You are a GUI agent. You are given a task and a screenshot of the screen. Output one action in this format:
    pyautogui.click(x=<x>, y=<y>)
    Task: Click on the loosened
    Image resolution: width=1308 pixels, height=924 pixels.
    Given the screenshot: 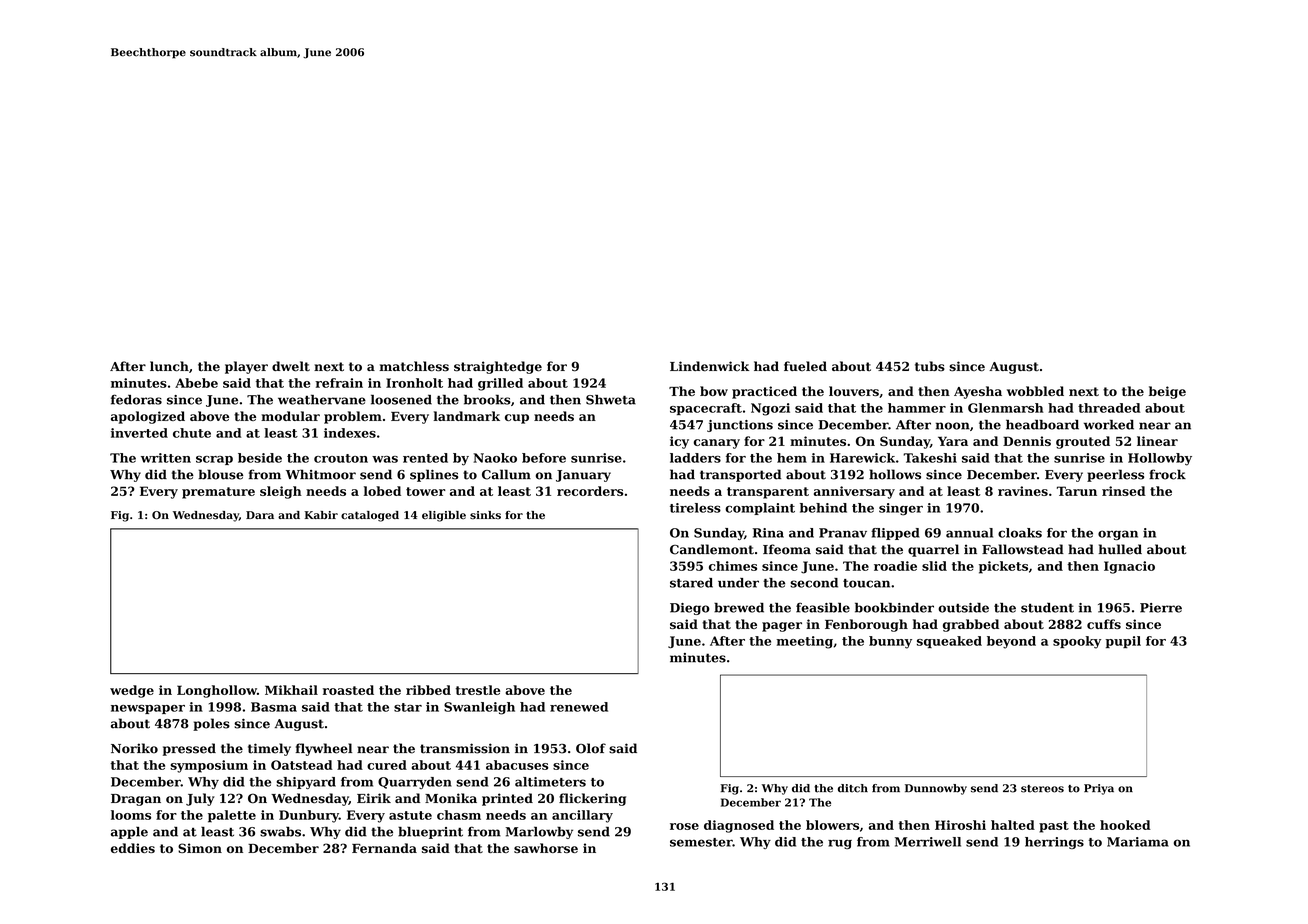 What is the action you would take?
    pyautogui.click(x=401, y=399)
